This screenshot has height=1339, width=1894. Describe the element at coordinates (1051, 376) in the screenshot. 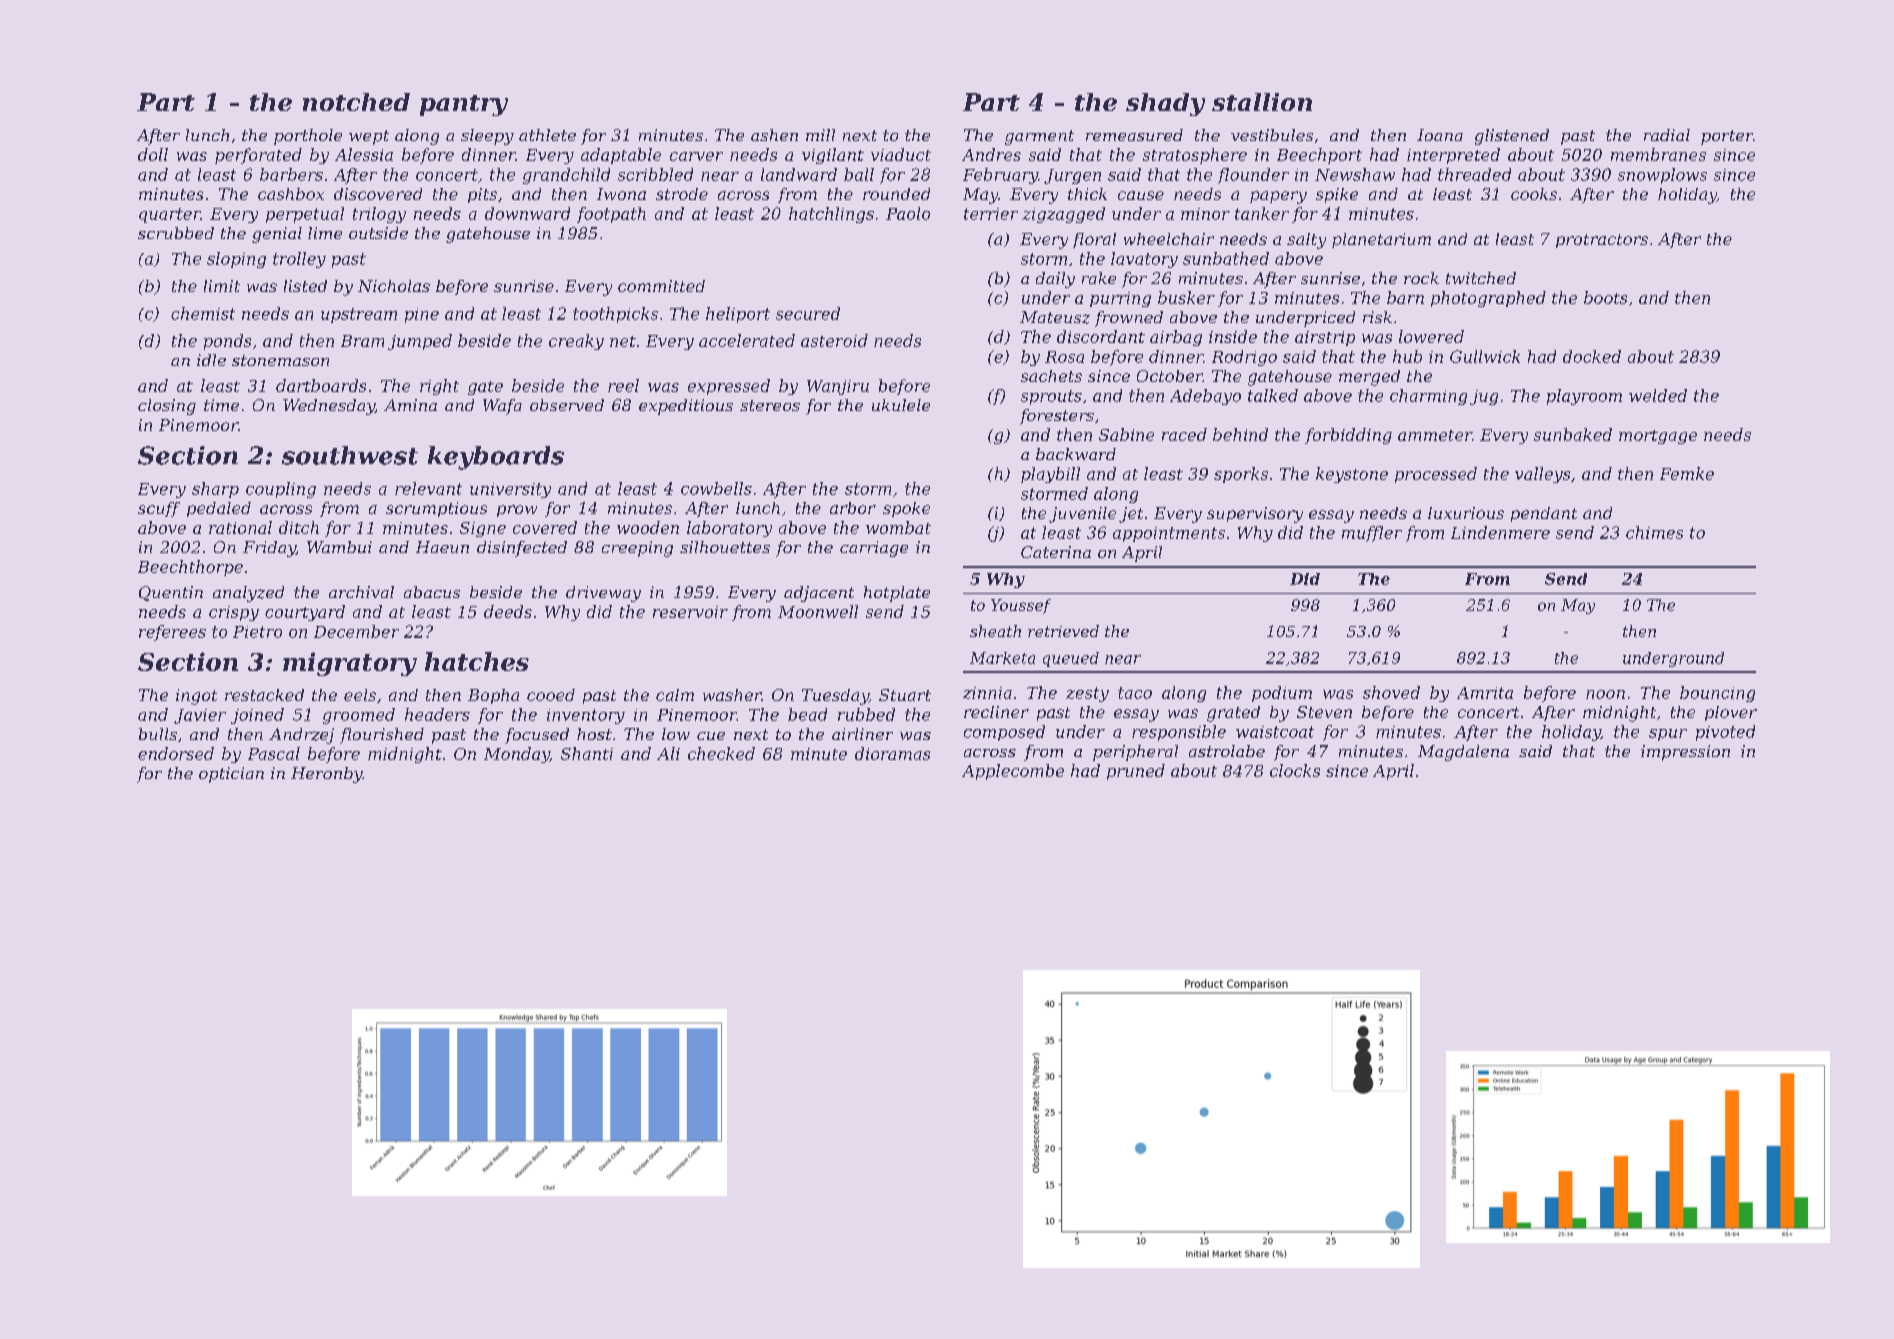

I see `sachets` at that location.
